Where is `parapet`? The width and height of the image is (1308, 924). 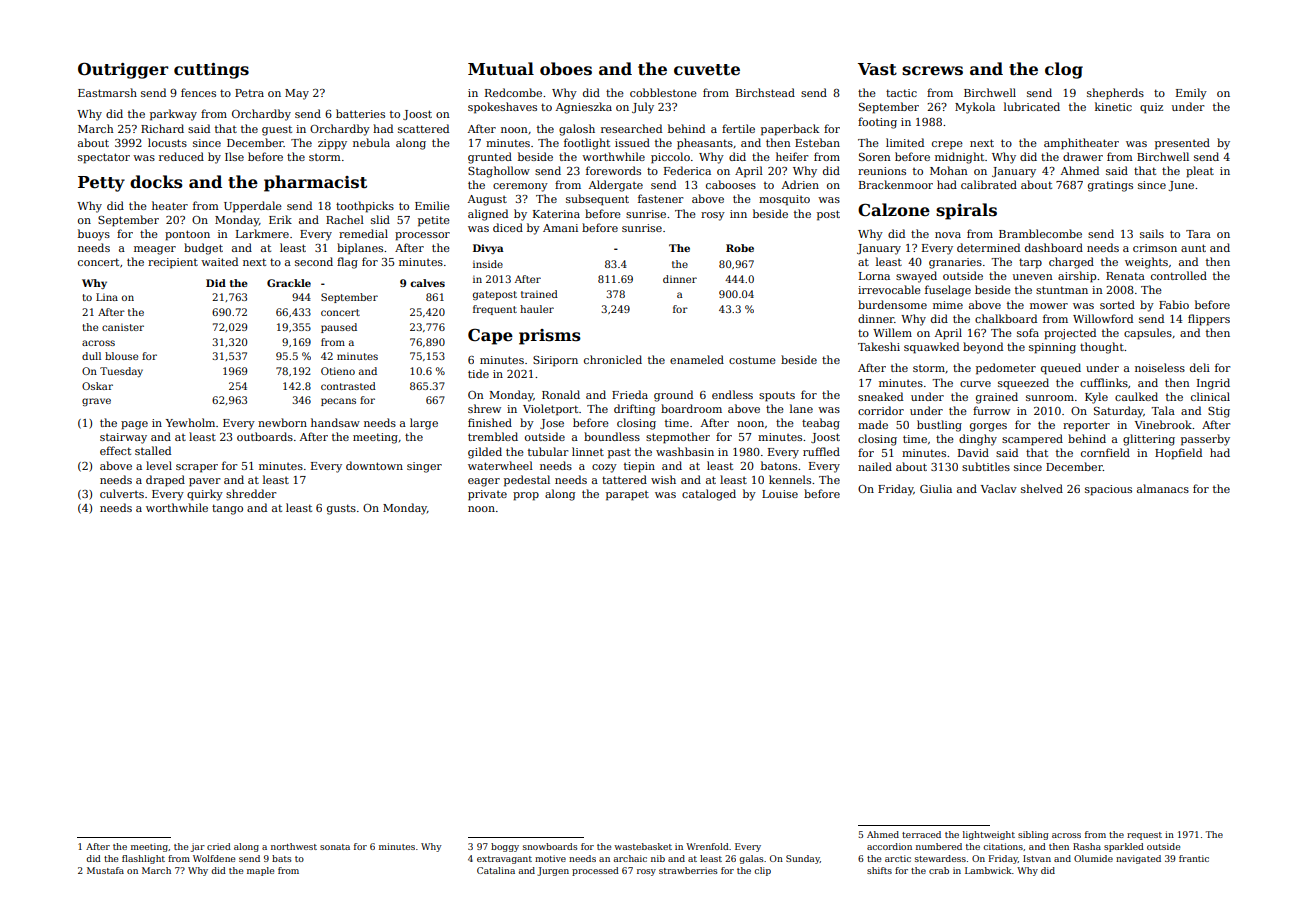 parapet is located at coordinates (627, 496).
